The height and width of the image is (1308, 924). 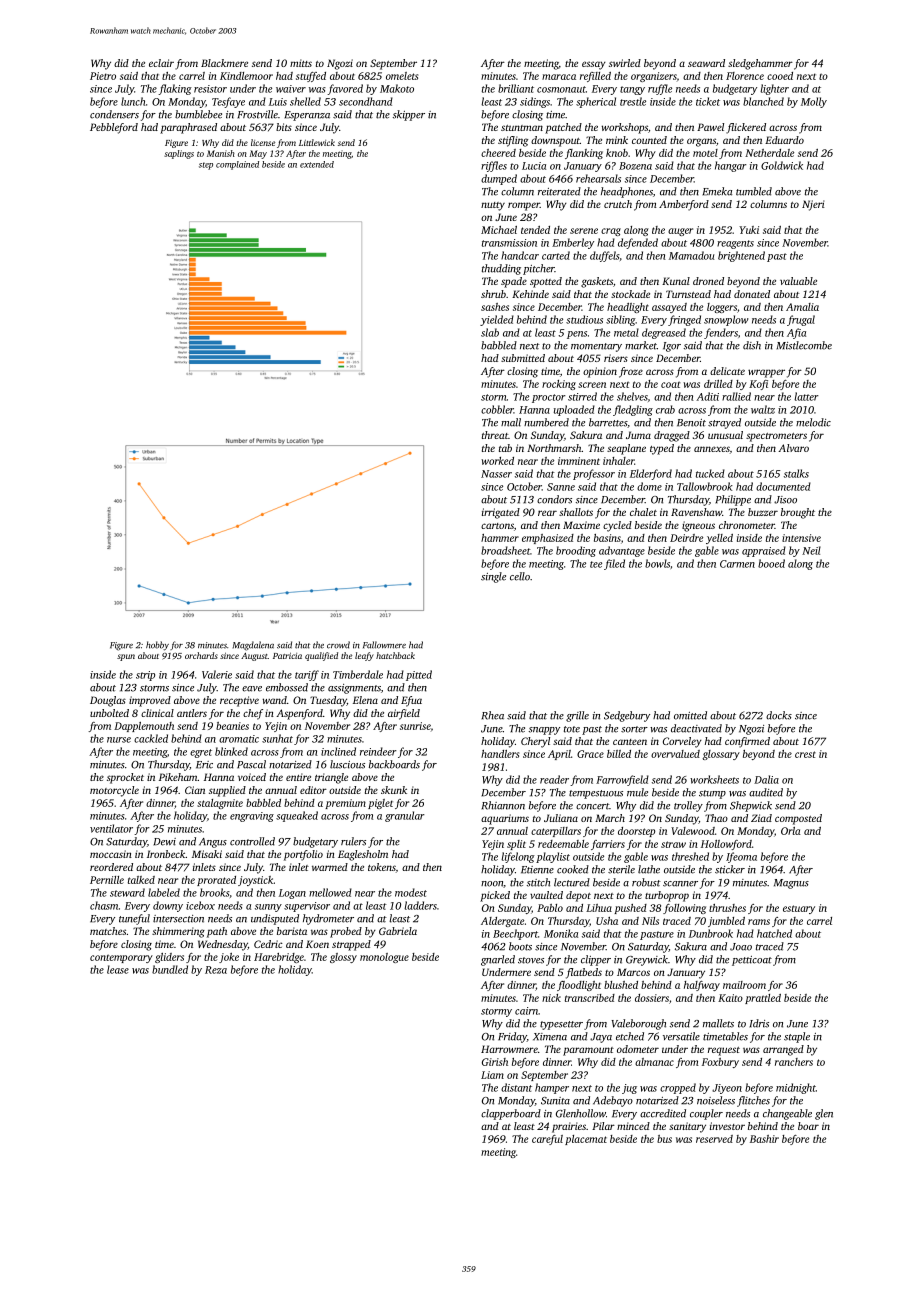 I want to click on nutty, so click(x=493, y=206).
